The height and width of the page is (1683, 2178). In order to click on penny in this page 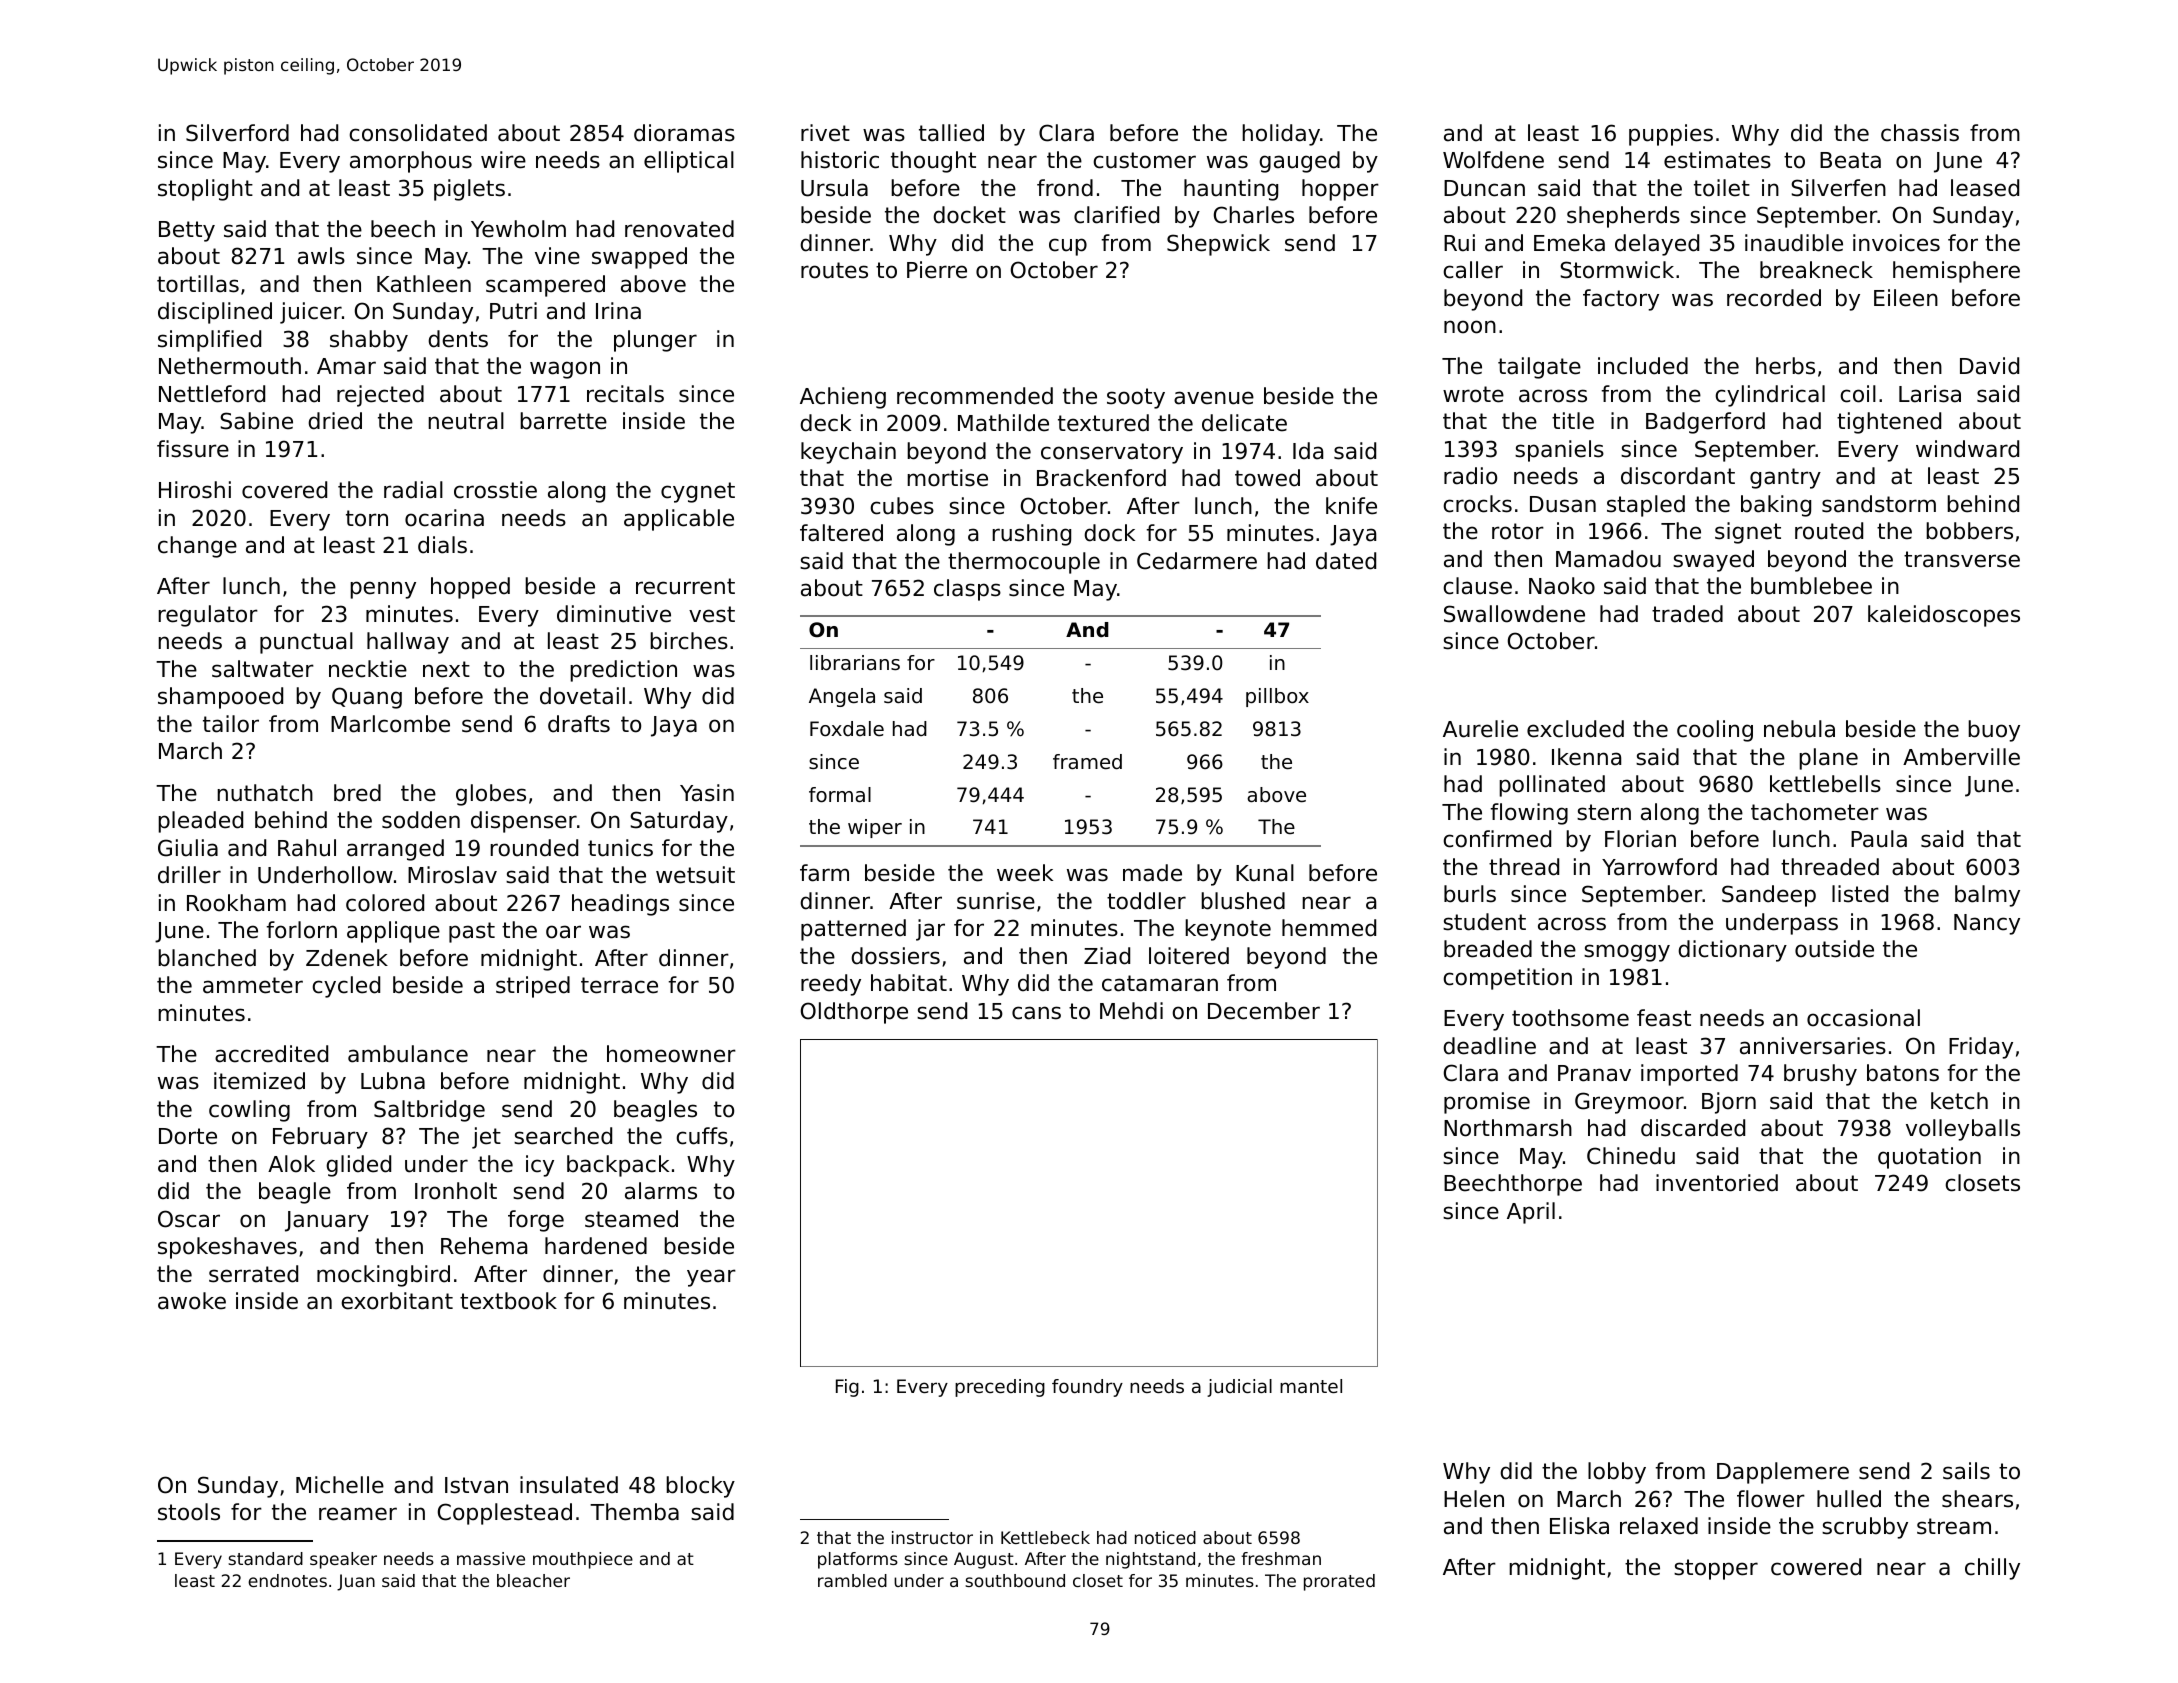, I will do `click(383, 590)`.
